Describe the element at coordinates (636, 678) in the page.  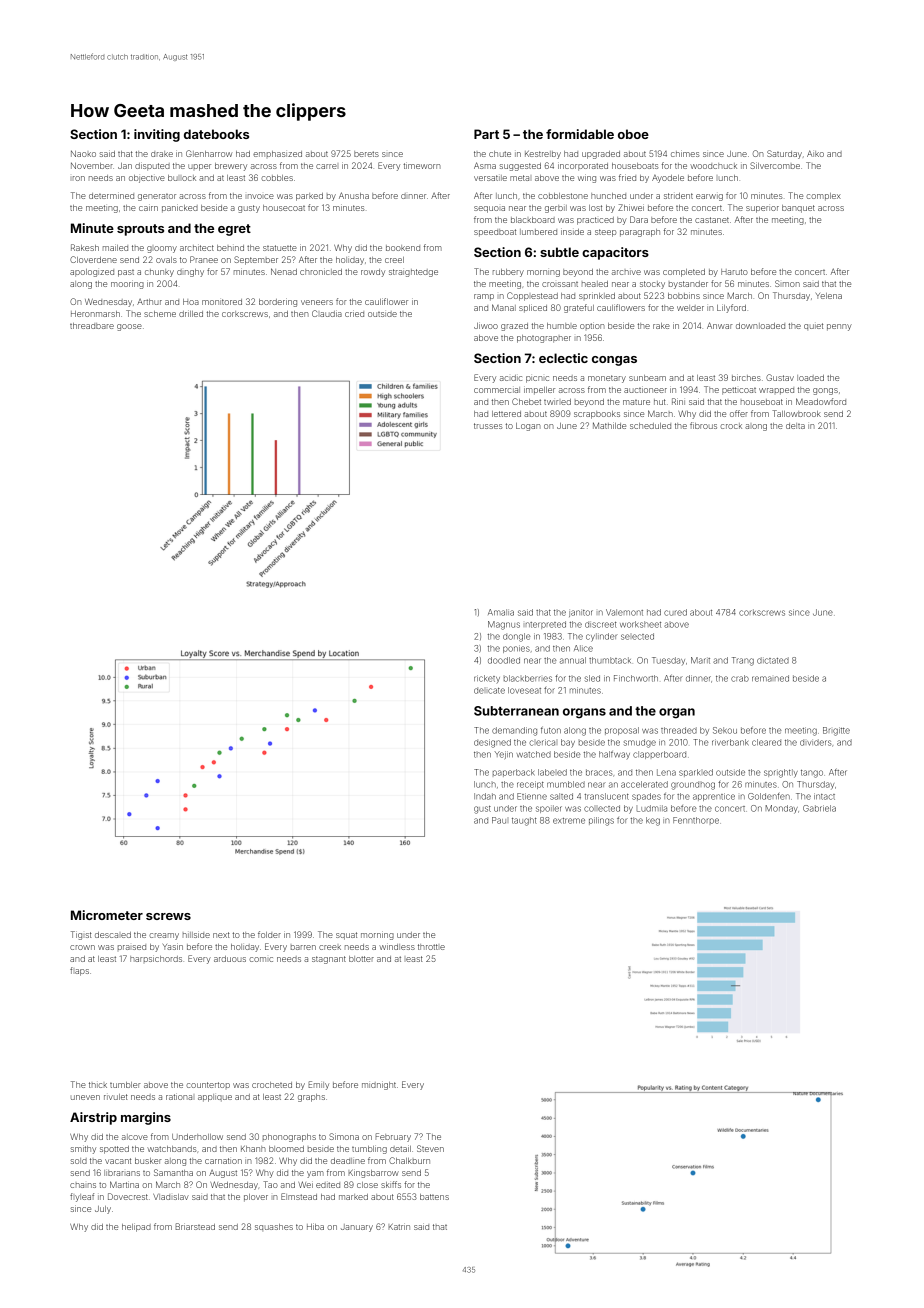
I see `Finchworth` at that location.
